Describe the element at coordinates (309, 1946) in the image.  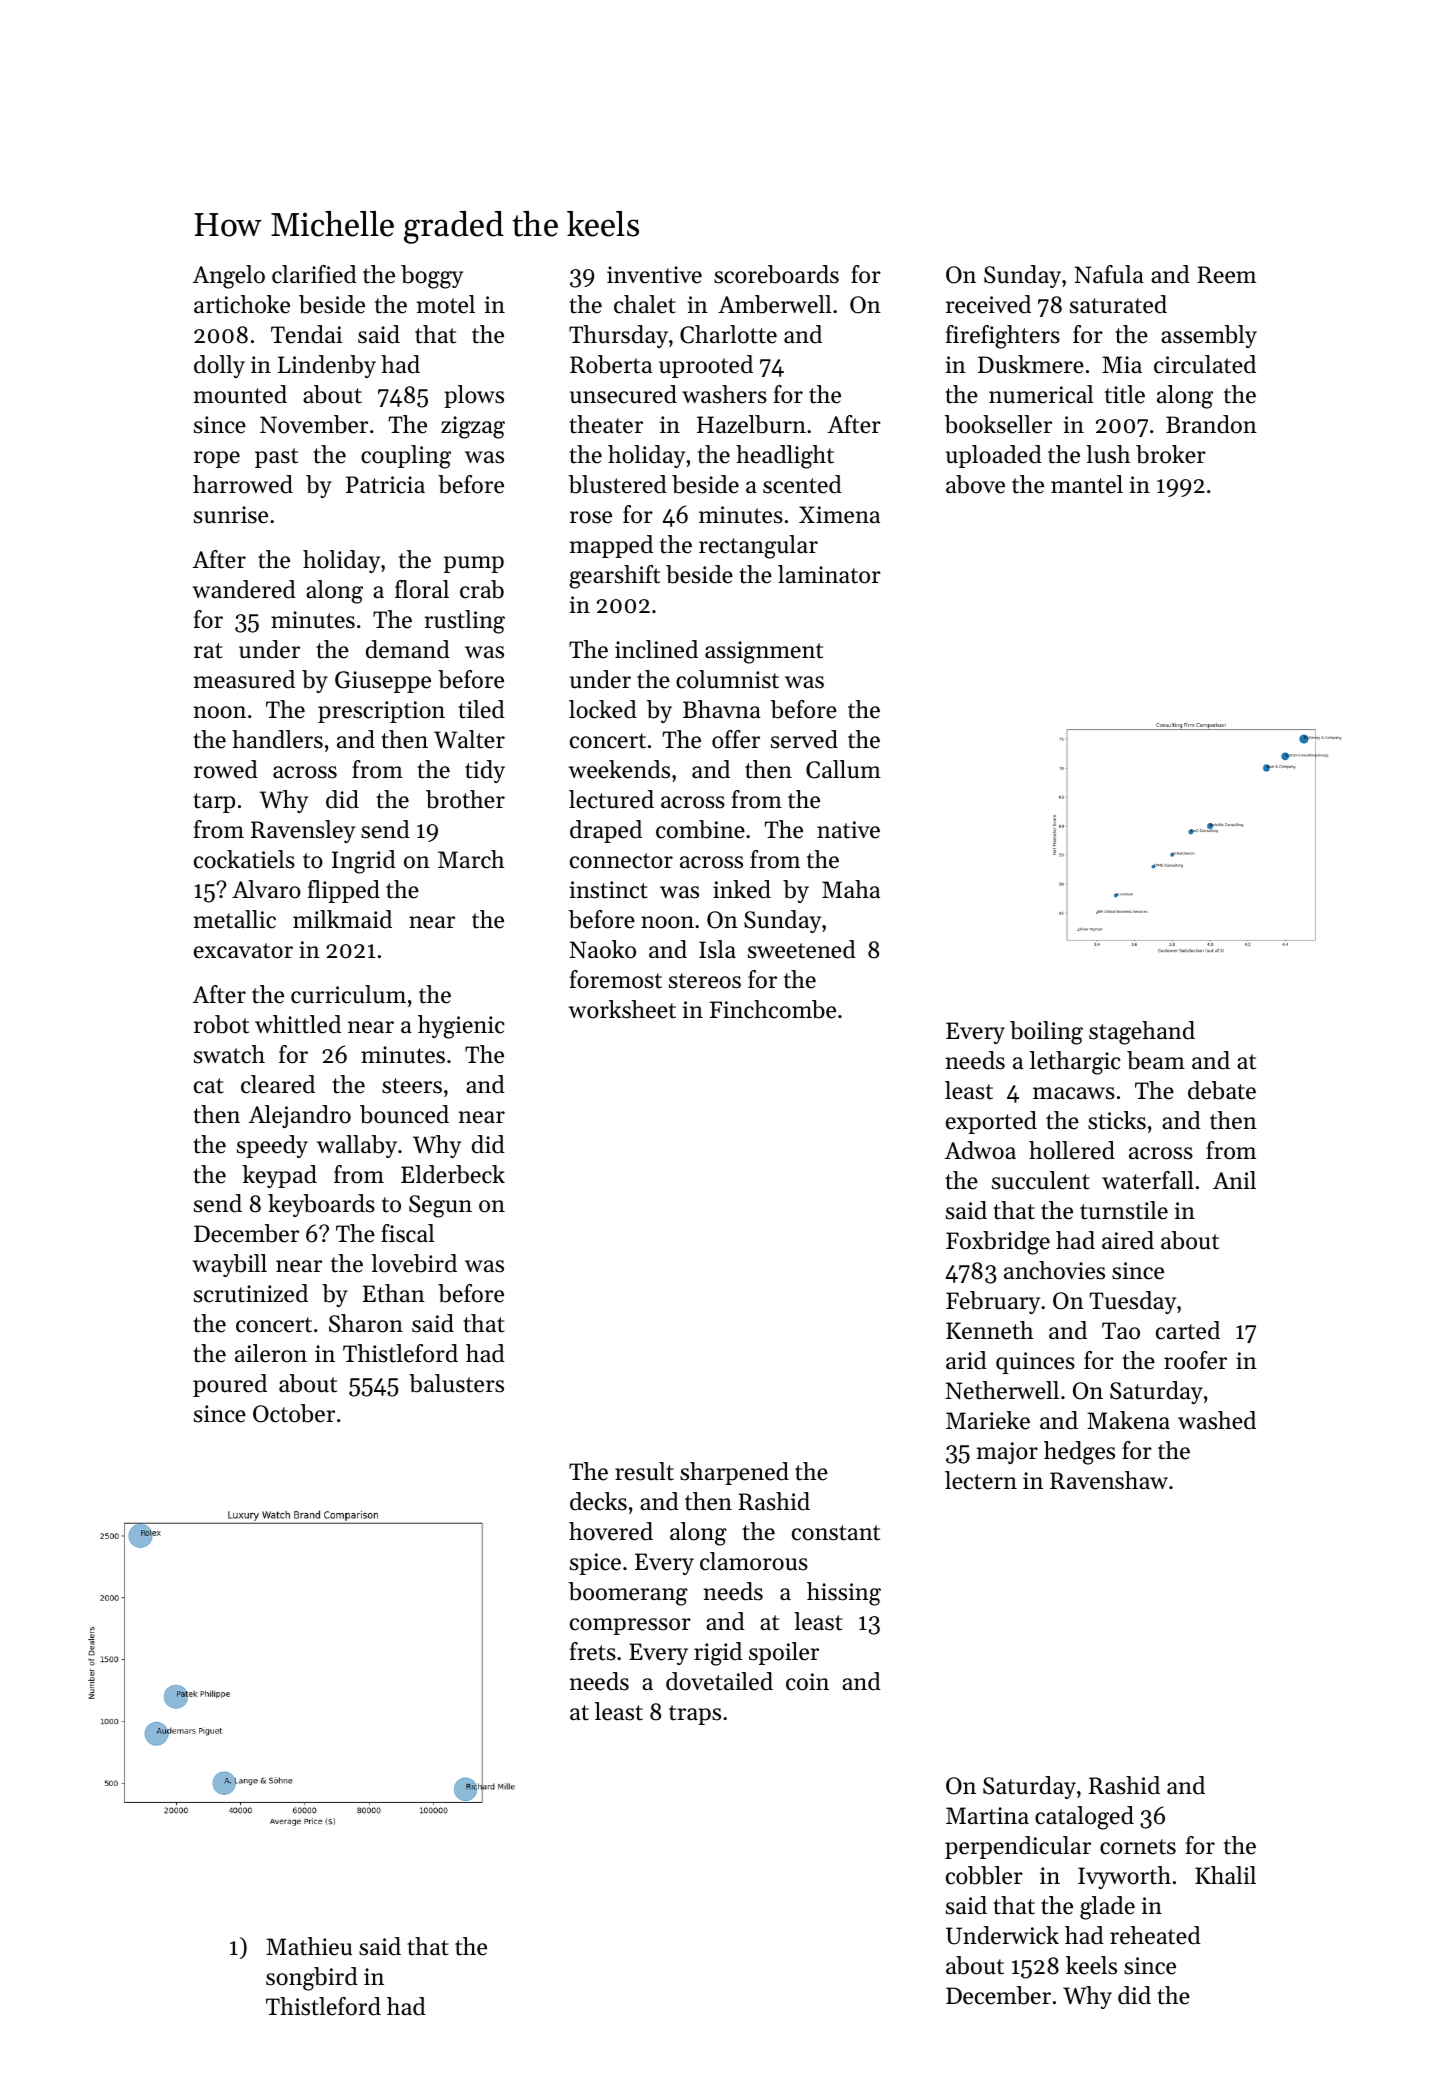
I see `Mathieu` at that location.
